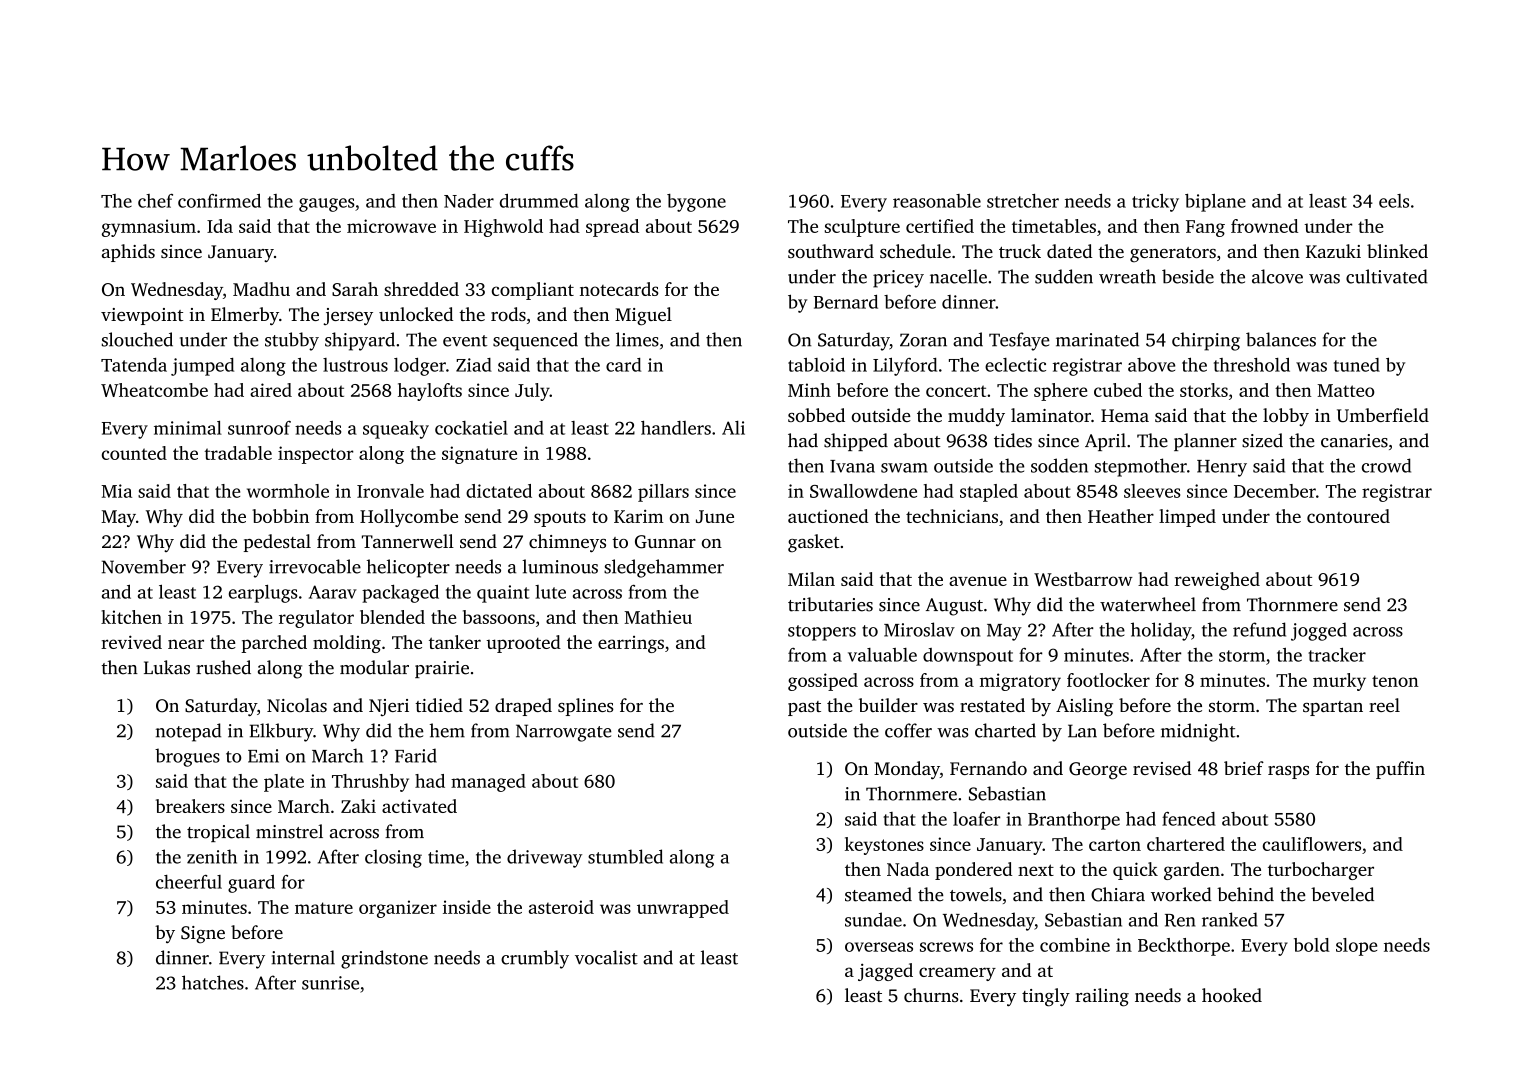  I want to click on Henry, so click(1222, 468).
